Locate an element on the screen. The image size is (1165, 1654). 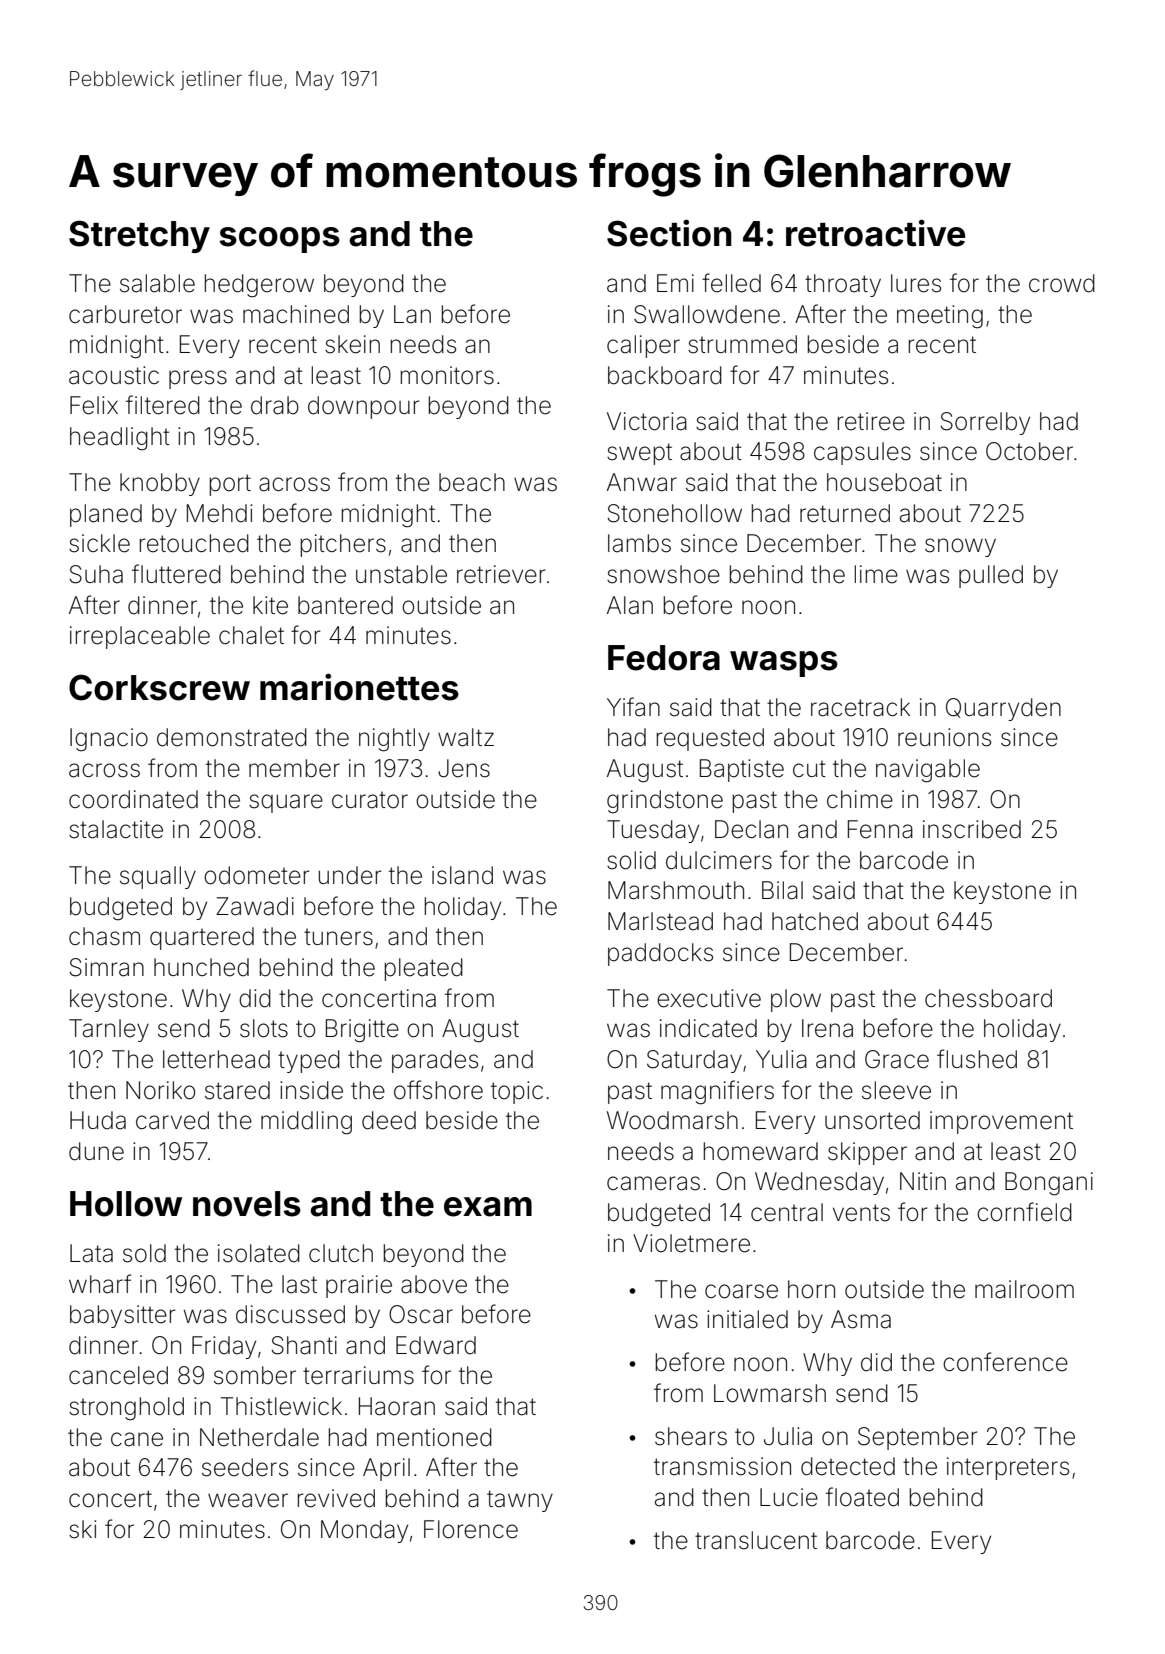
coordinated is located at coordinates (133, 799).
